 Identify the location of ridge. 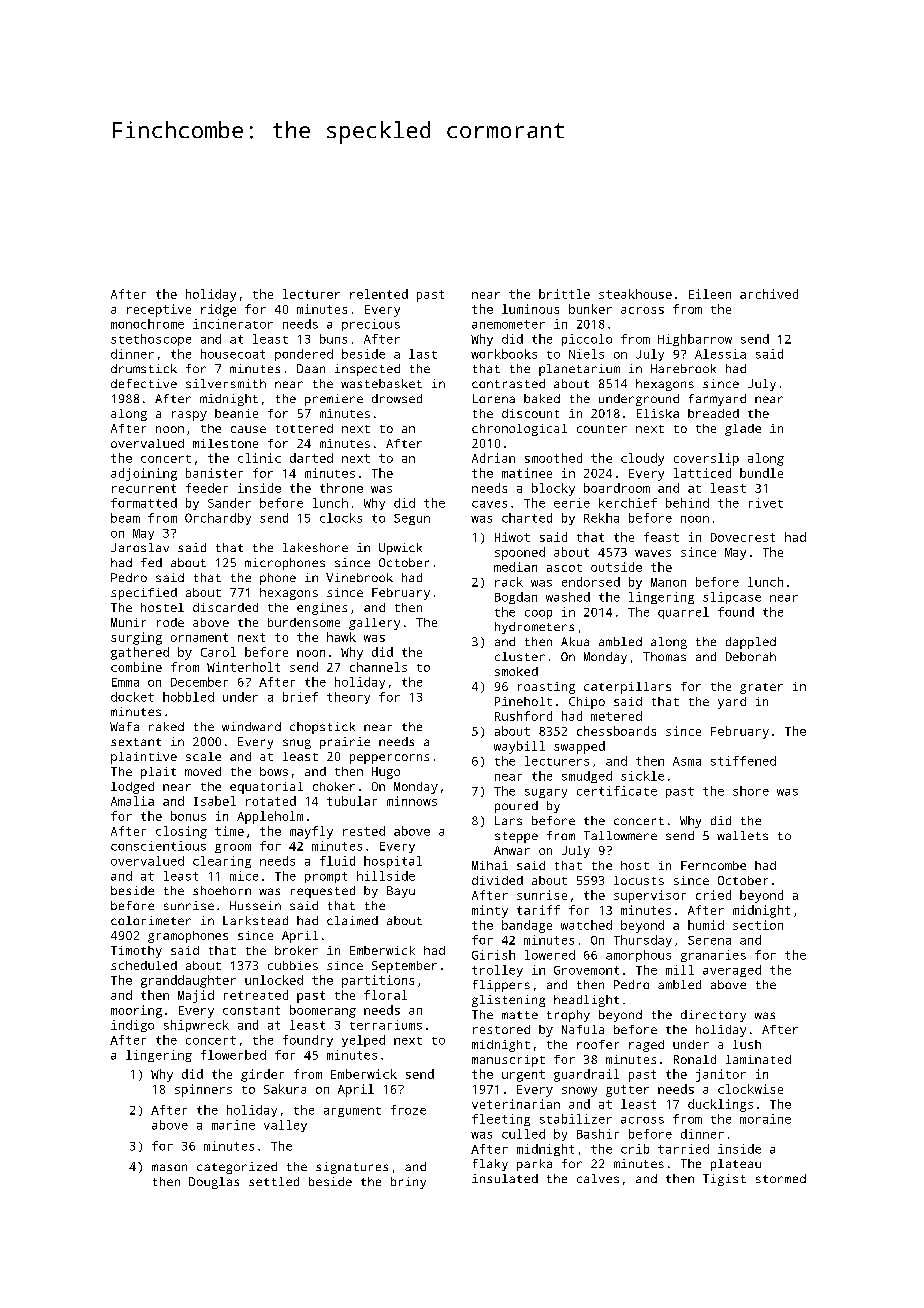
(218, 310).
